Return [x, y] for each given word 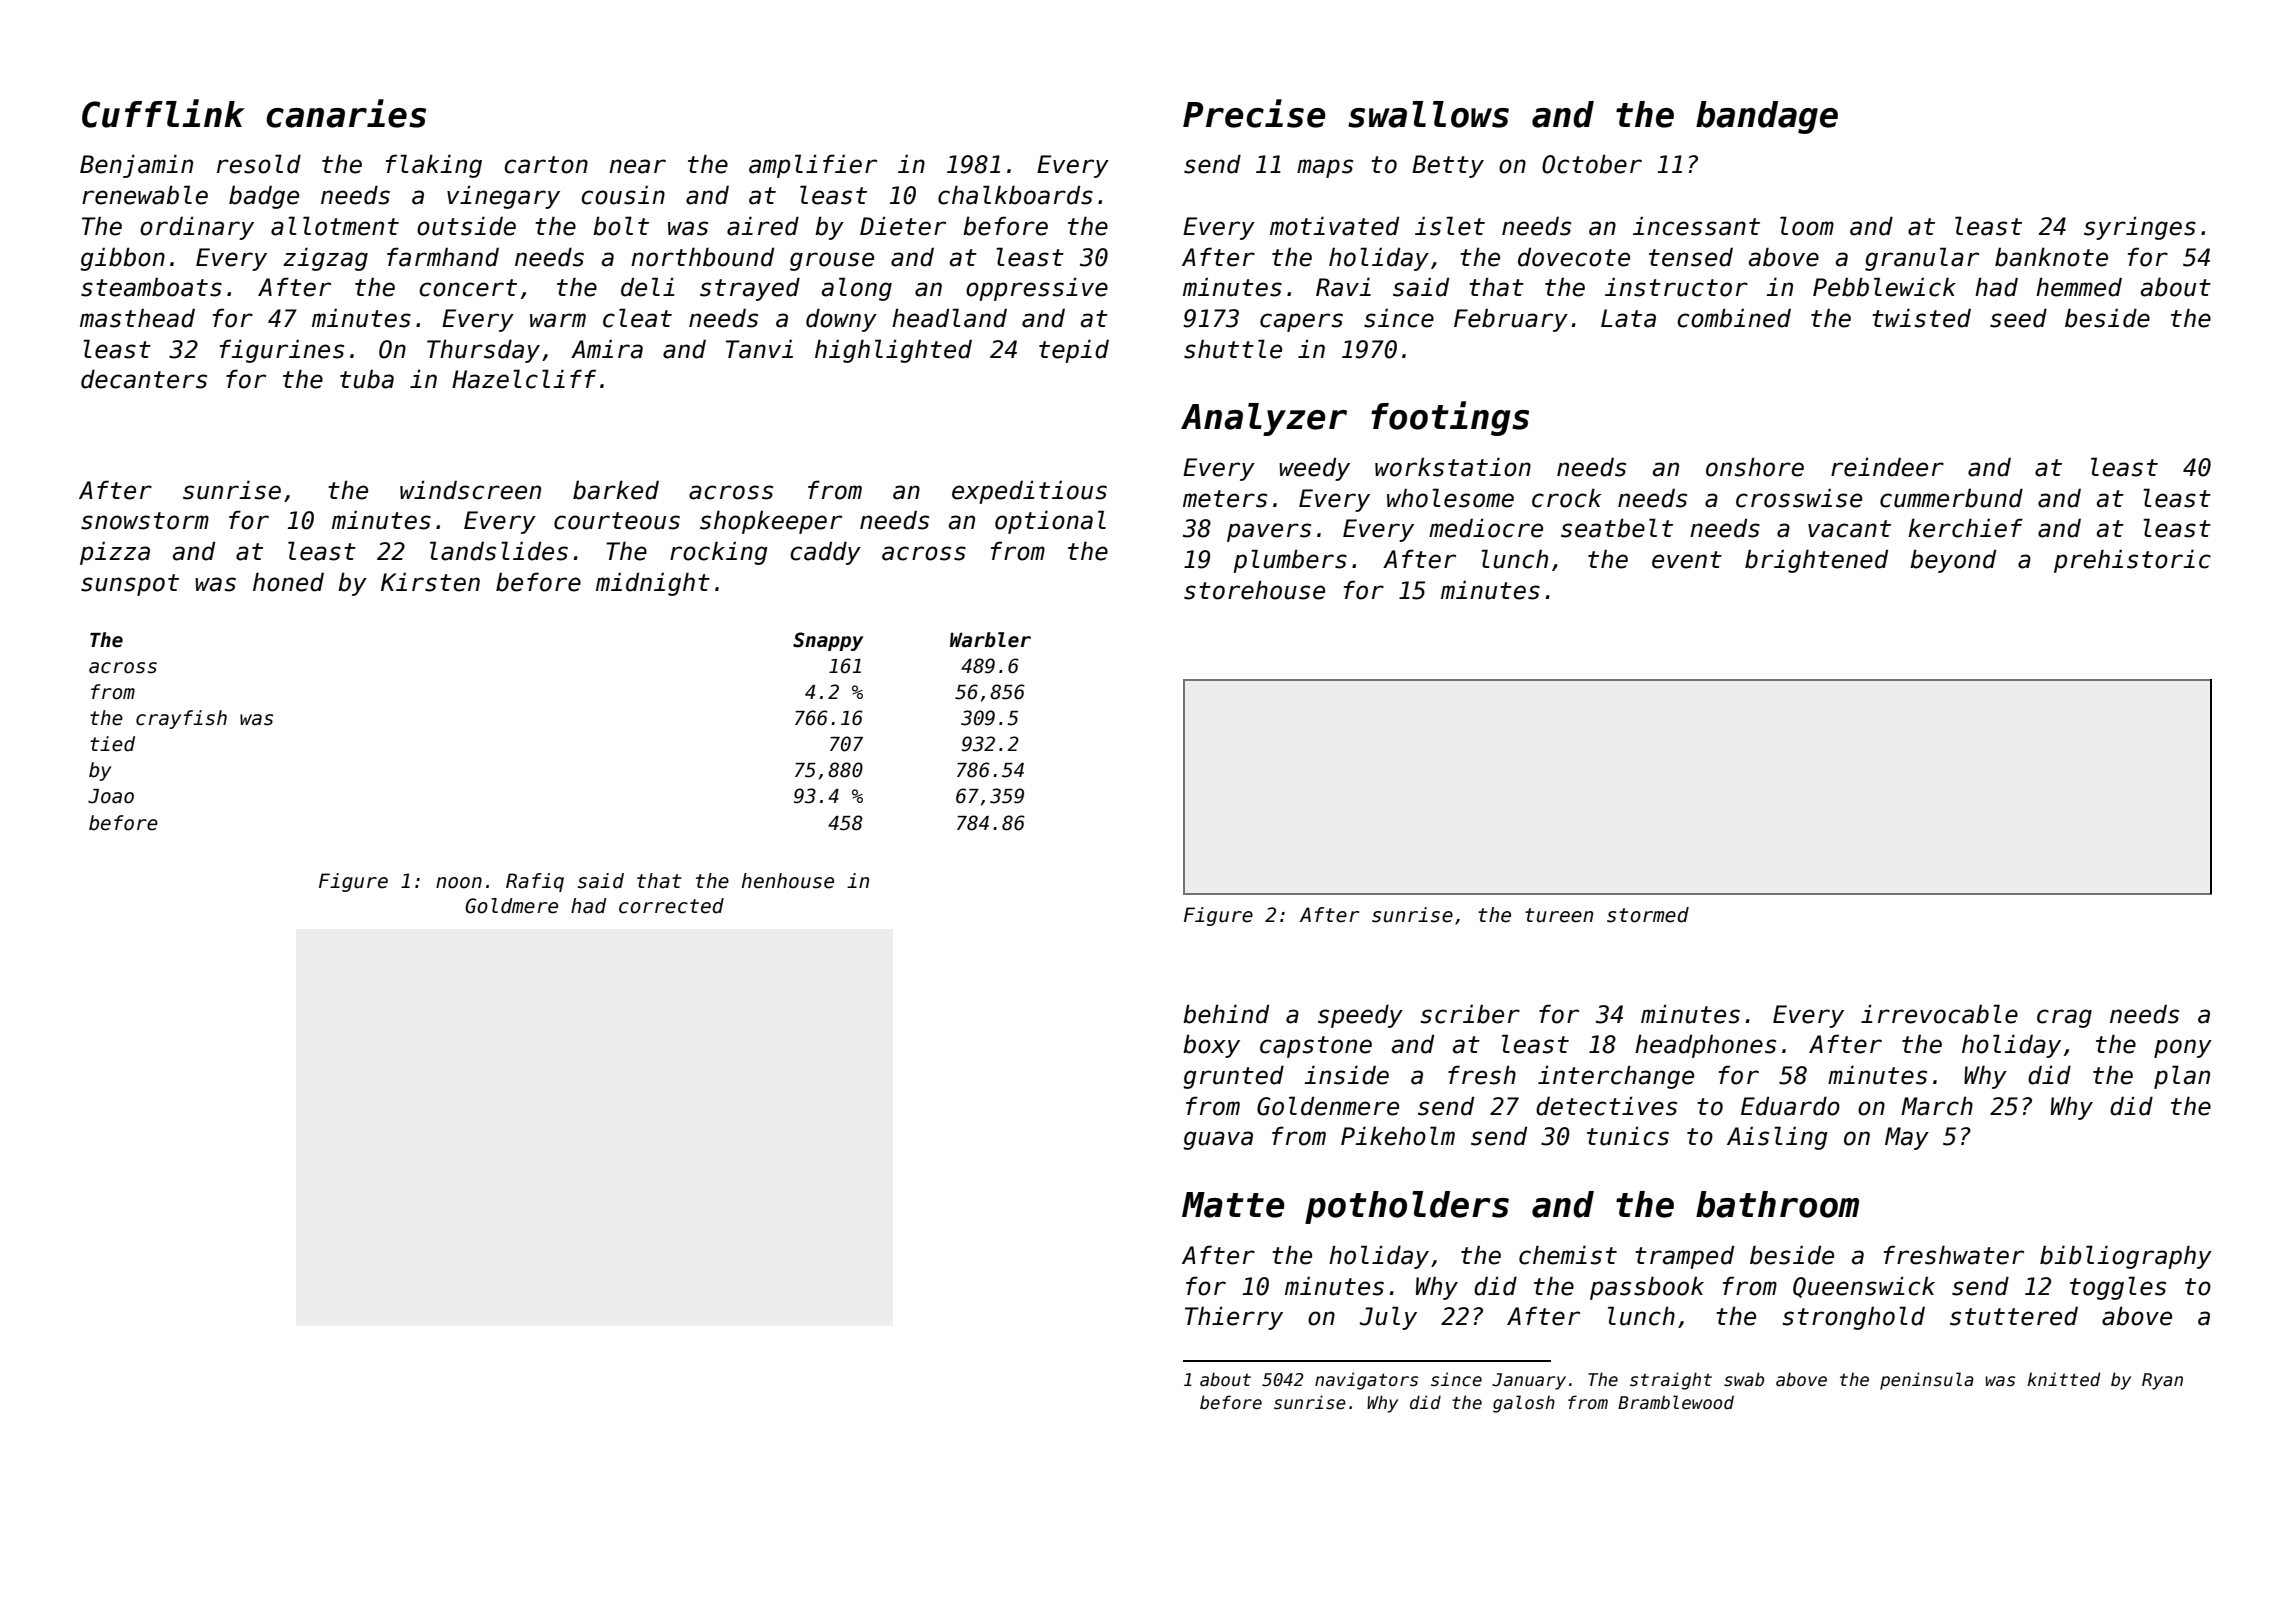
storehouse [1254, 590]
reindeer [1887, 467]
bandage [1767, 117]
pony [2183, 1048]
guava [1218, 1140]
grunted [1233, 1077]
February [1511, 320]
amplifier [813, 166]
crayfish [181, 719]
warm [558, 320]
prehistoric [2132, 561]
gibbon [122, 259]
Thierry [1234, 1318]
